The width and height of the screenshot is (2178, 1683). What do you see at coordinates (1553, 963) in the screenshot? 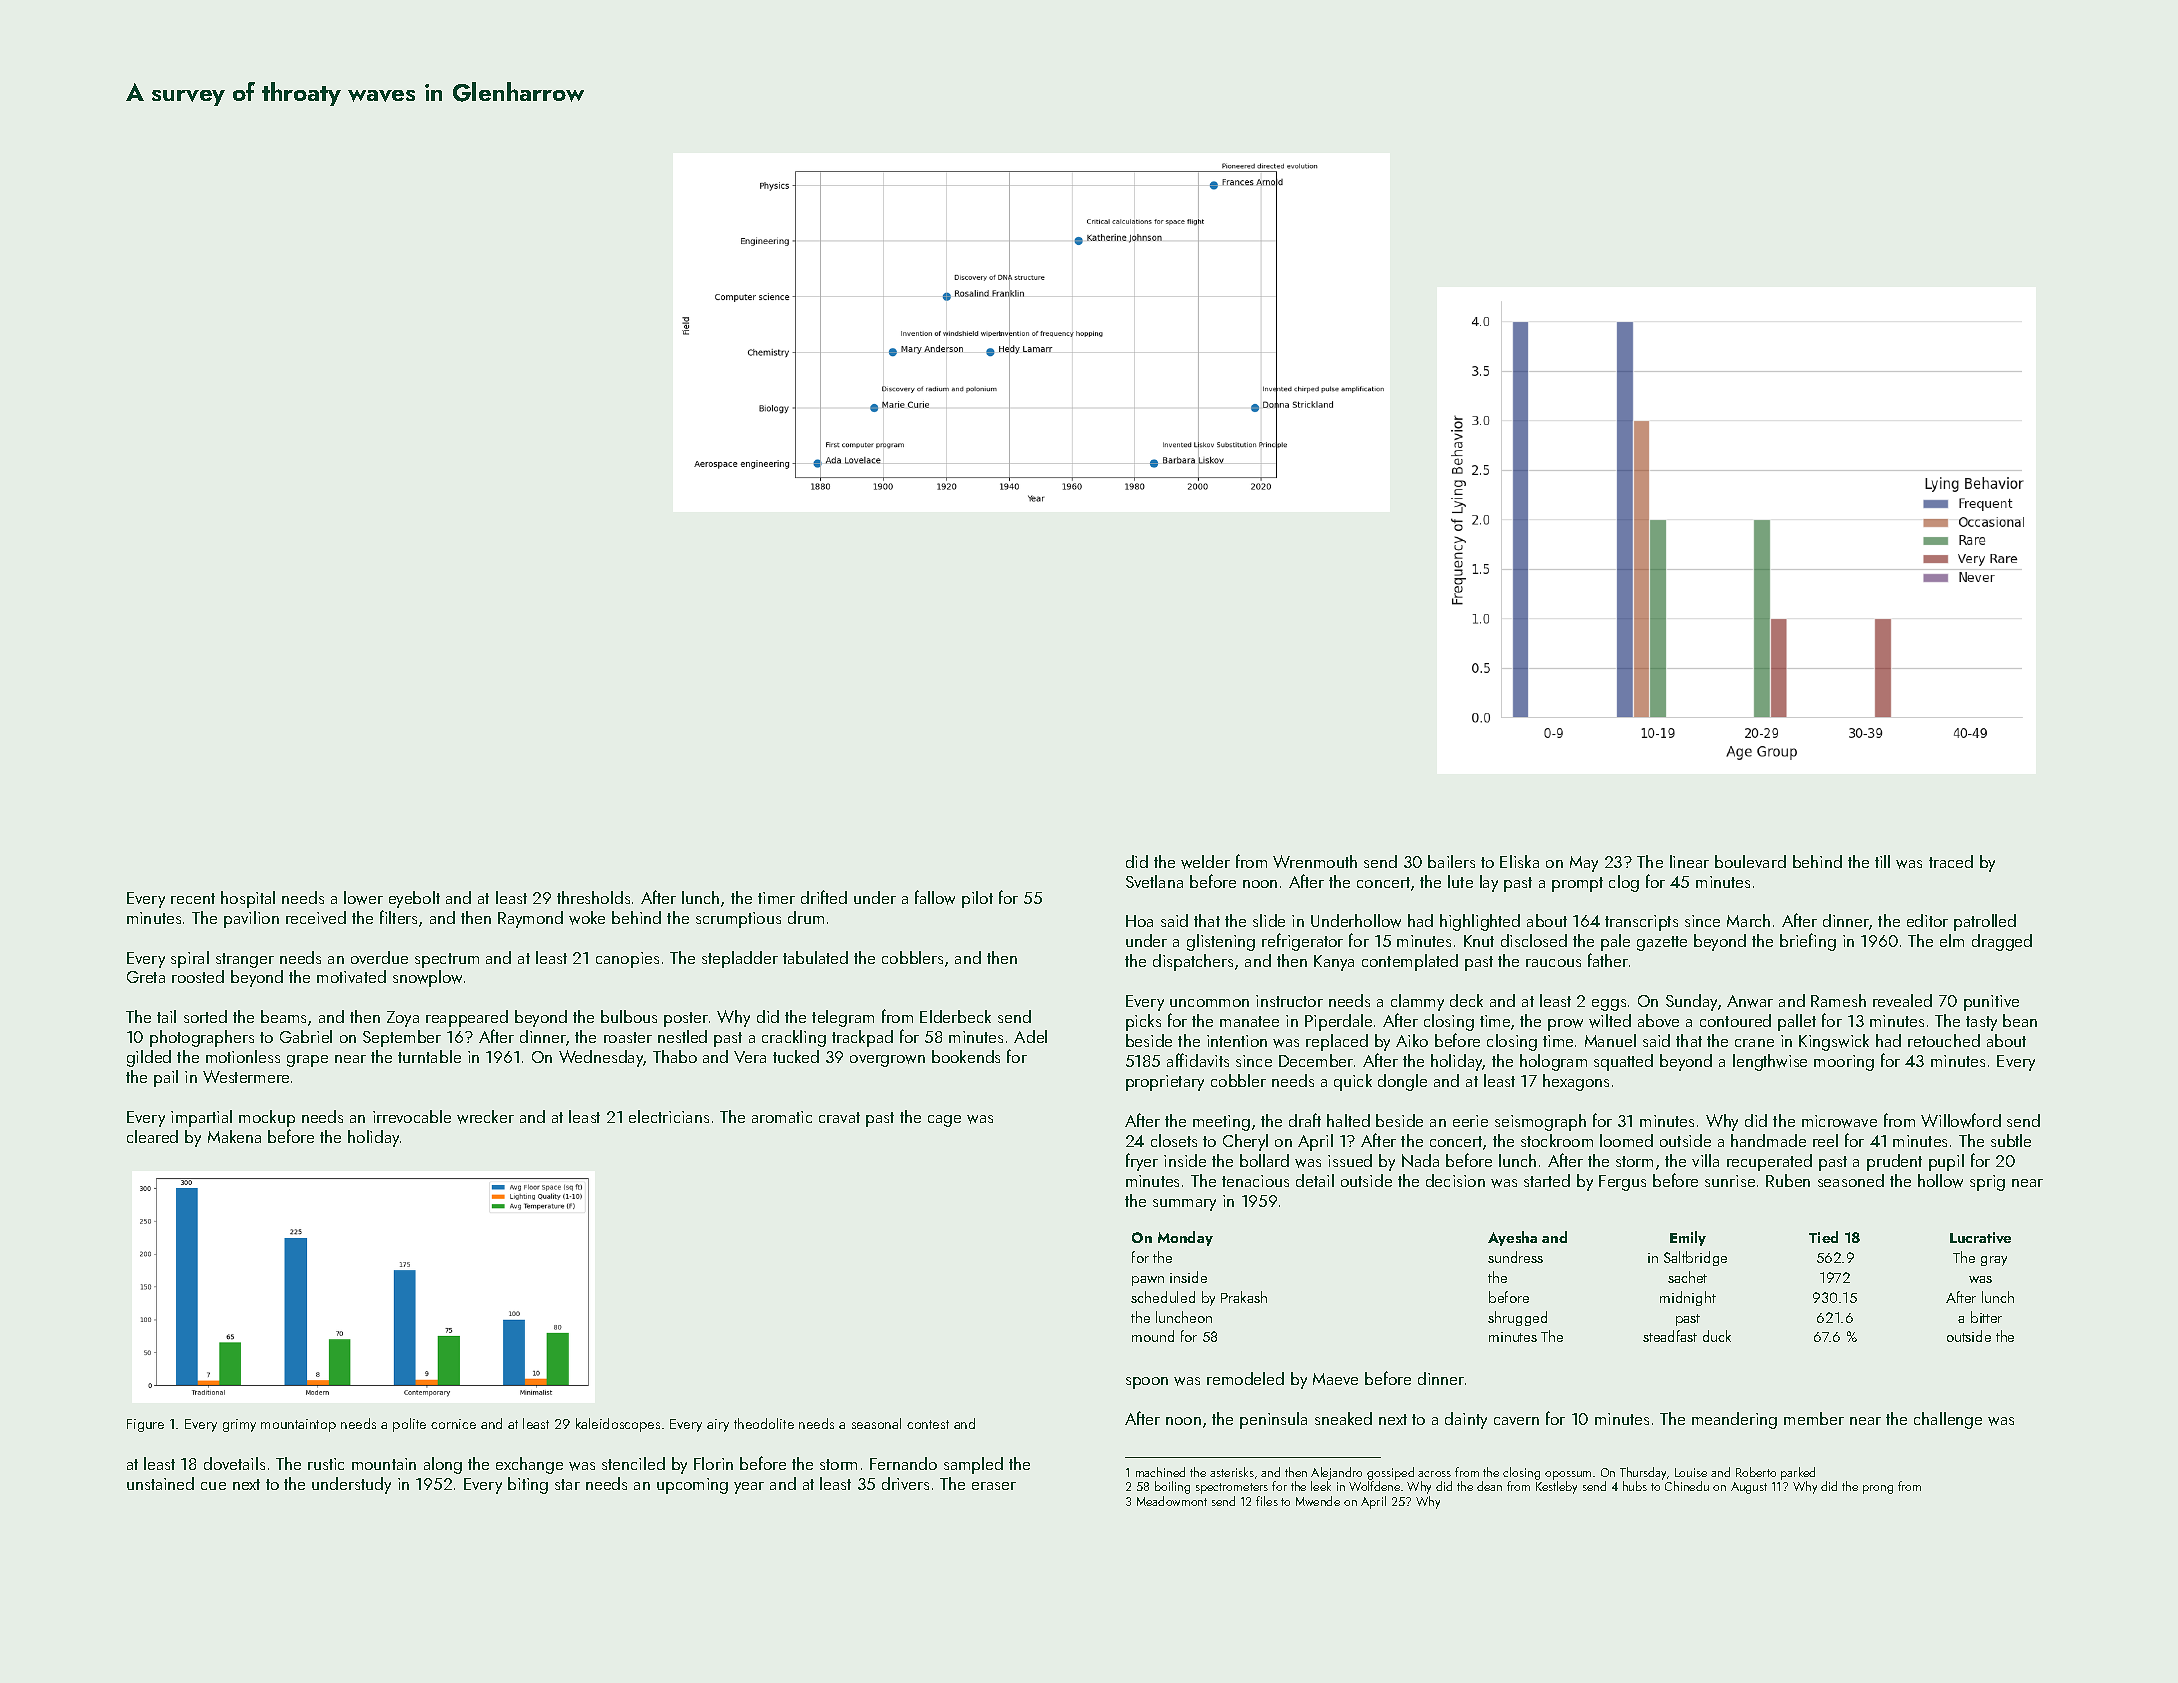
I see `raucous` at bounding box center [1553, 963].
